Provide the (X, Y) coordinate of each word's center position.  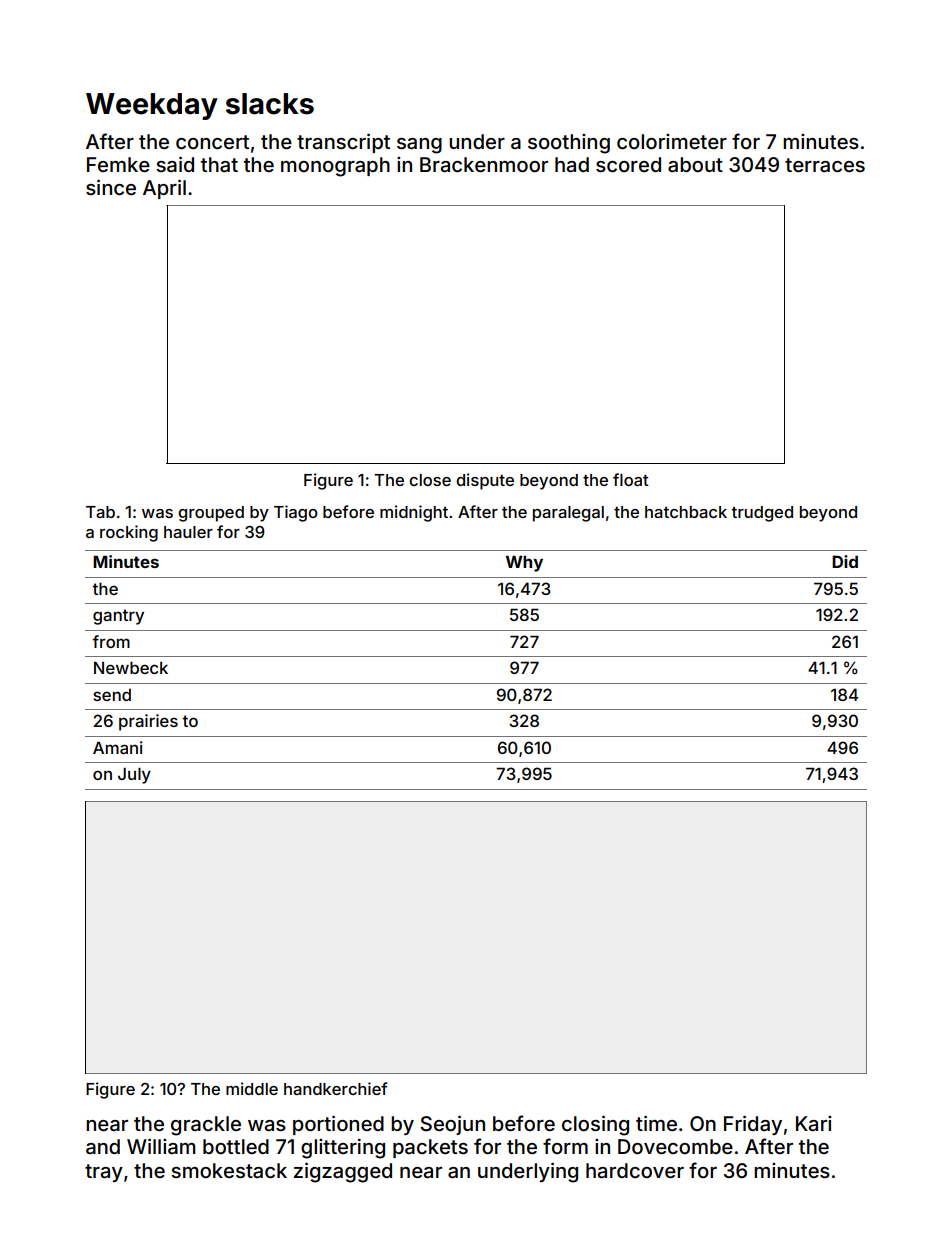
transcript (343, 143)
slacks (270, 104)
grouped (211, 514)
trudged (762, 514)
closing (595, 1125)
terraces (825, 165)
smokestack (229, 1170)
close (430, 480)
